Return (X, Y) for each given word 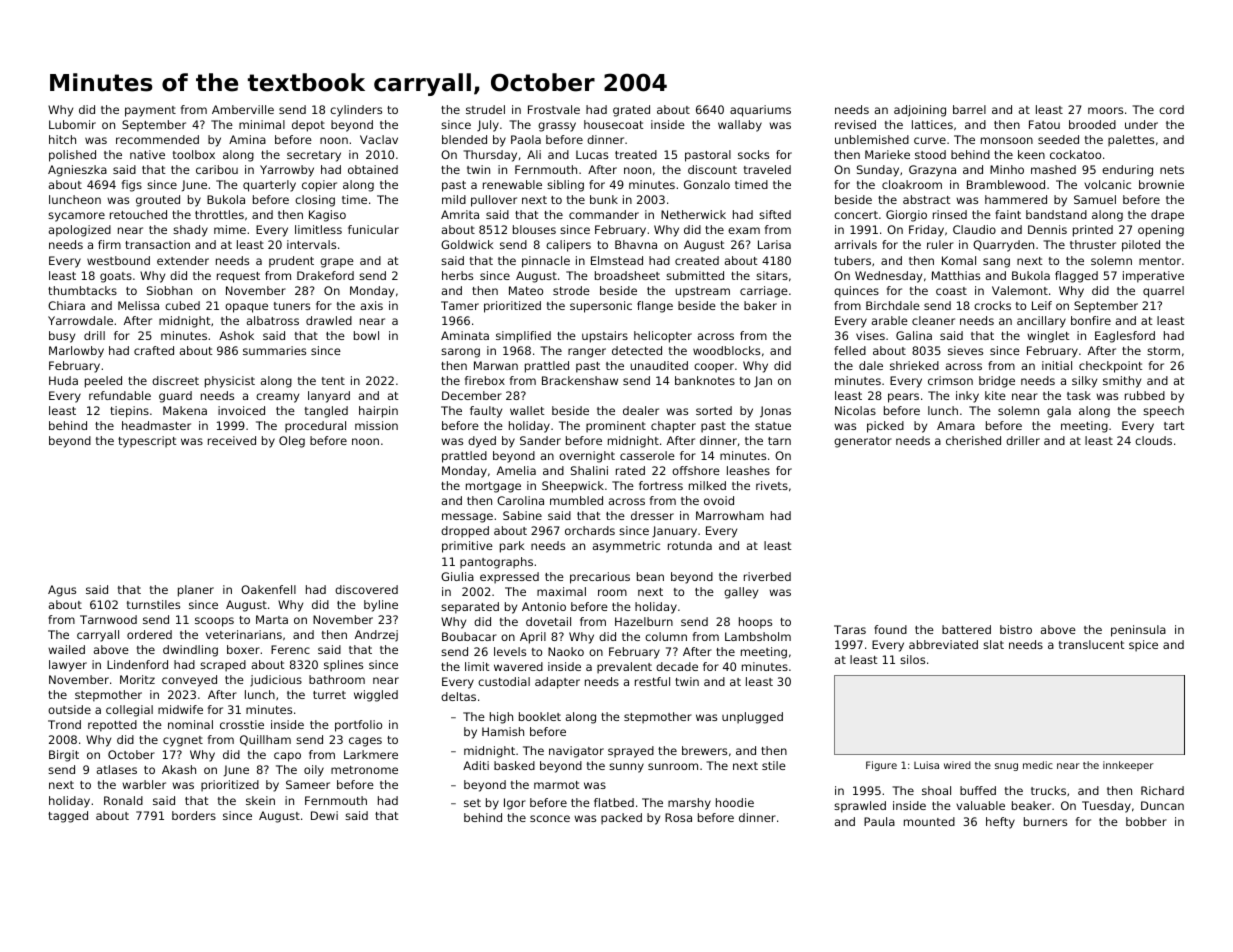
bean (650, 576)
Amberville (243, 109)
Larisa (774, 244)
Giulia (457, 576)
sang (996, 263)
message (467, 518)
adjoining (920, 111)
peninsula (1138, 631)
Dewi (324, 815)
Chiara (66, 305)
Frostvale (554, 109)
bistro (1016, 629)
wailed (66, 649)
